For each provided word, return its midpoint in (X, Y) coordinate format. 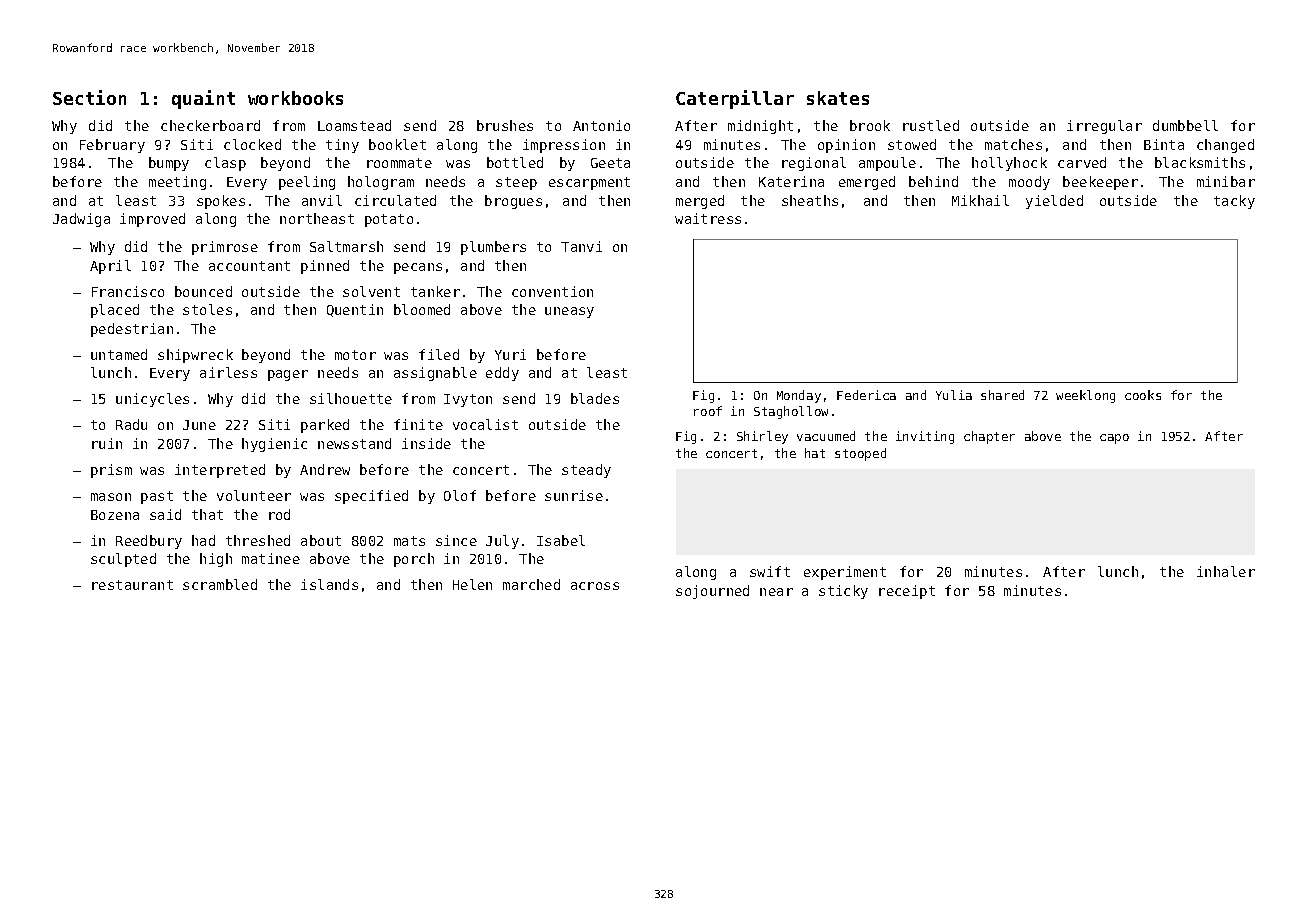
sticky (843, 592)
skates (838, 98)
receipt (907, 592)
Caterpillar (735, 99)
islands (329, 584)
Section (89, 97)
